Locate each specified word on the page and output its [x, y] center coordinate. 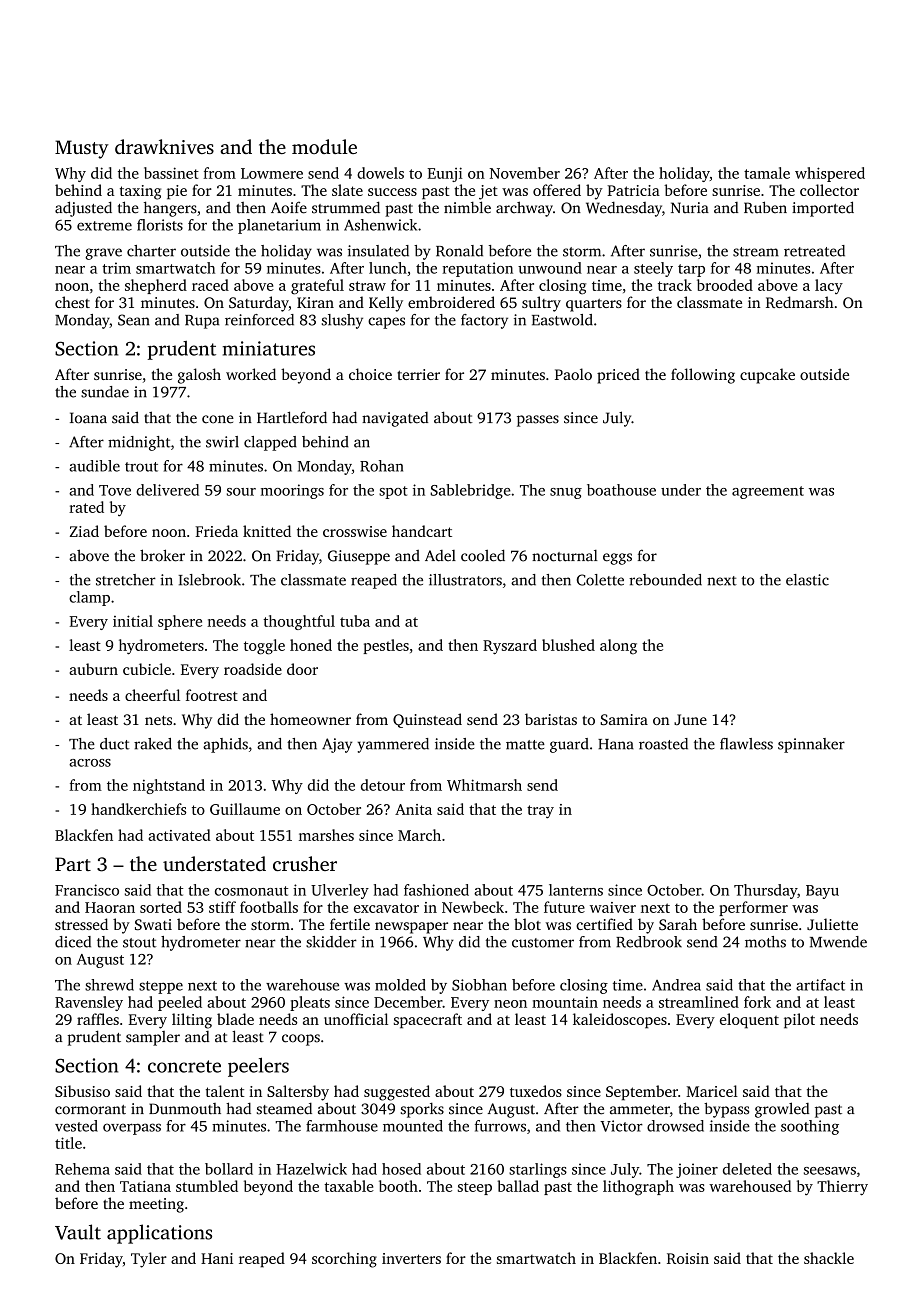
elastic [807, 580]
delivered [167, 490]
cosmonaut [251, 891]
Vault [78, 1232]
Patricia [633, 190]
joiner [697, 1170]
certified [604, 924]
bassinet [171, 173]
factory [484, 321]
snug [566, 493]
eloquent [749, 1021]
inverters [411, 1258]
